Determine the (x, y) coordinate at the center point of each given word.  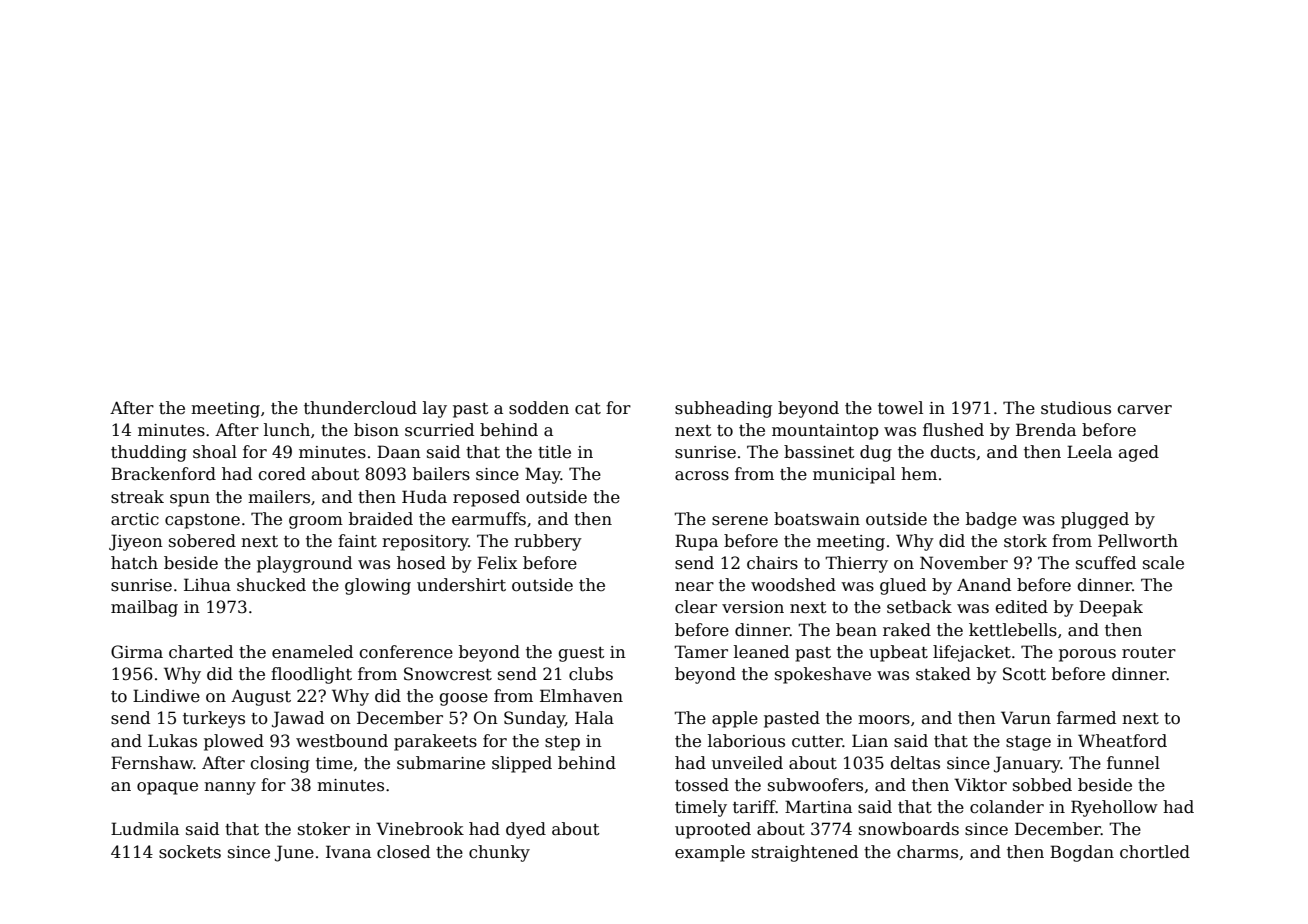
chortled (1155, 852)
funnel (1133, 763)
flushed (953, 430)
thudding (149, 453)
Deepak (1111, 608)
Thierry (856, 564)
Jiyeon (136, 542)
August (261, 697)
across (702, 476)
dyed (526, 830)
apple (735, 719)
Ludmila (145, 829)
